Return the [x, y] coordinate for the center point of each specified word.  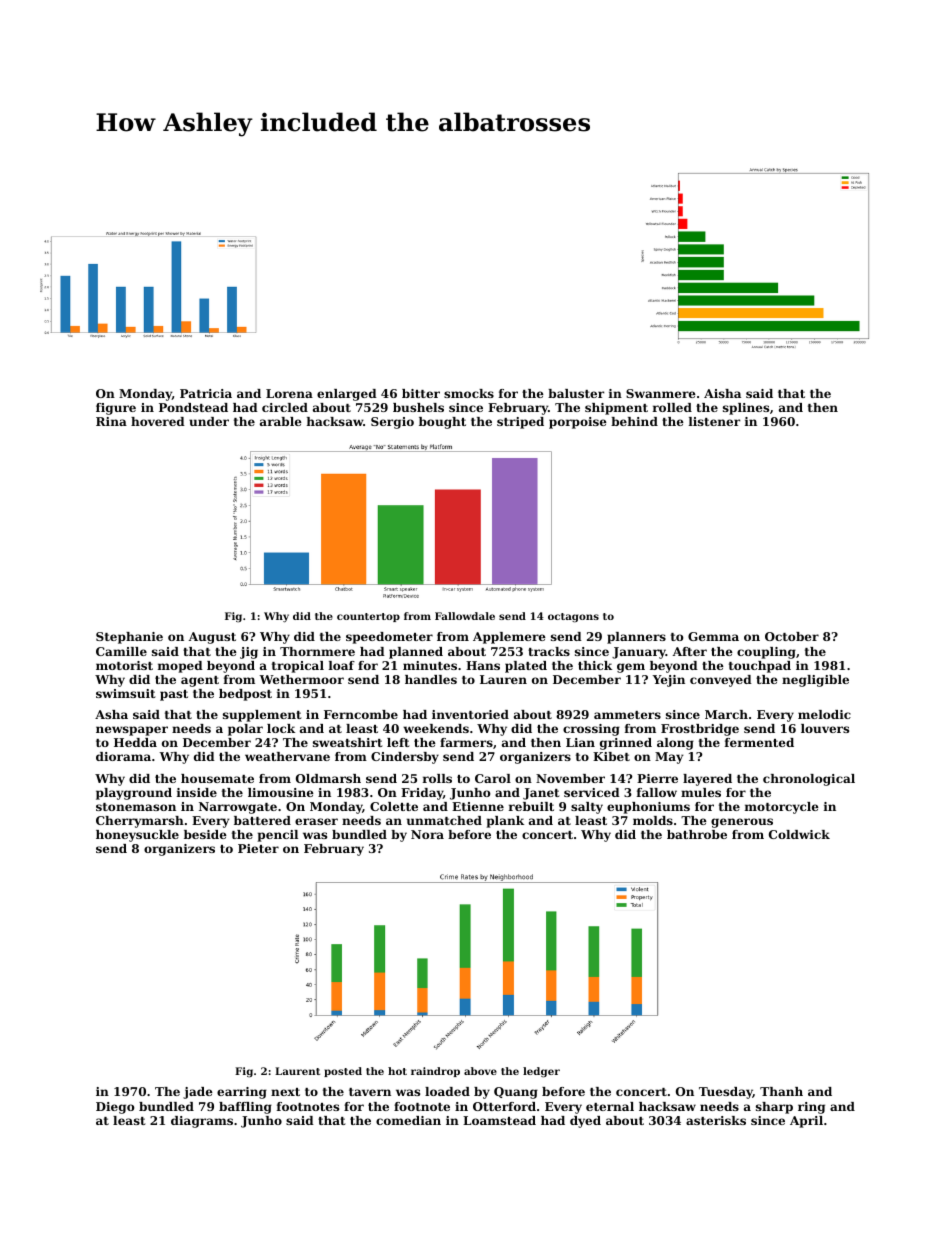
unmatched [444, 820]
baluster [576, 393]
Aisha [722, 393]
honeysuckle [137, 836]
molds [653, 820]
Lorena [289, 393]
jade [198, 1093]
